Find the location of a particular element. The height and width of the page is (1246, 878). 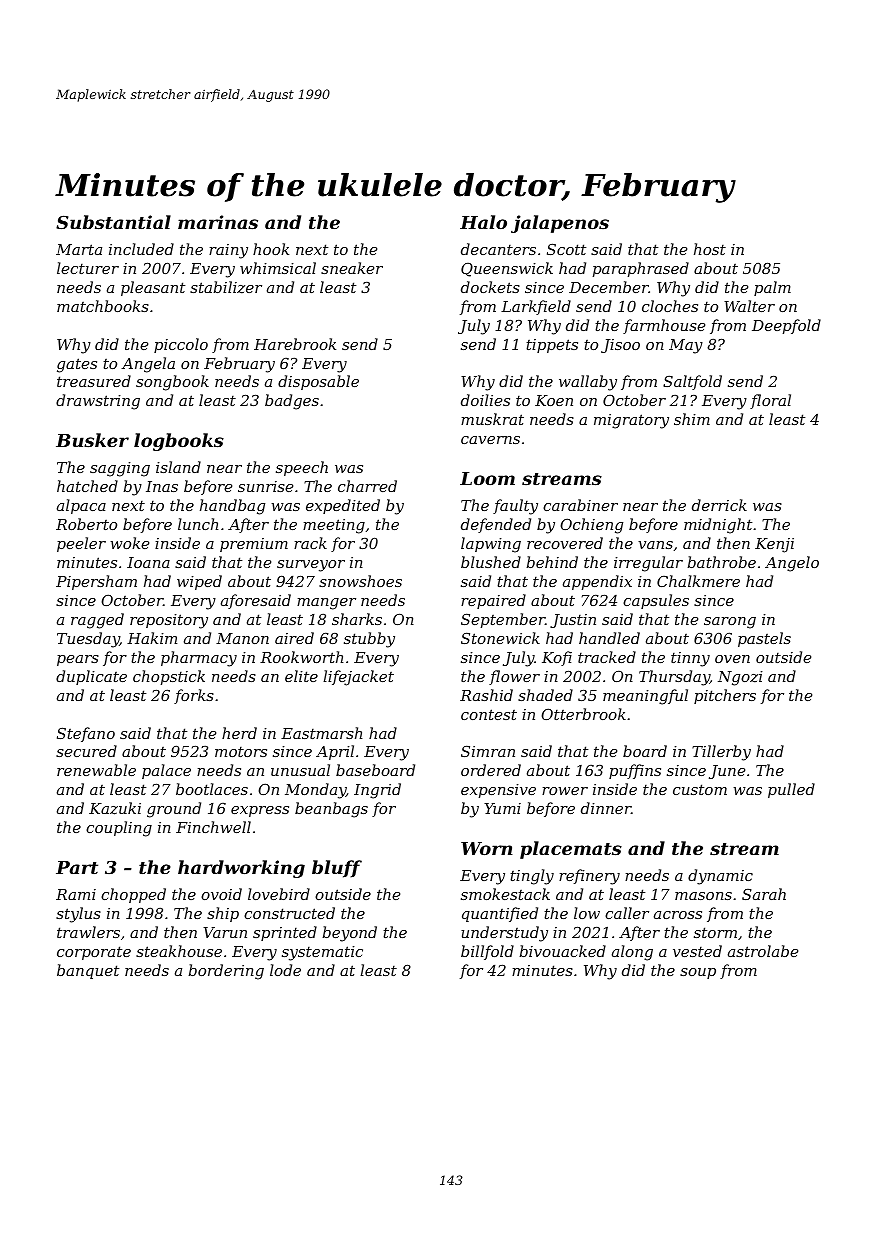

disposable is located at coordinates (318, 382).
